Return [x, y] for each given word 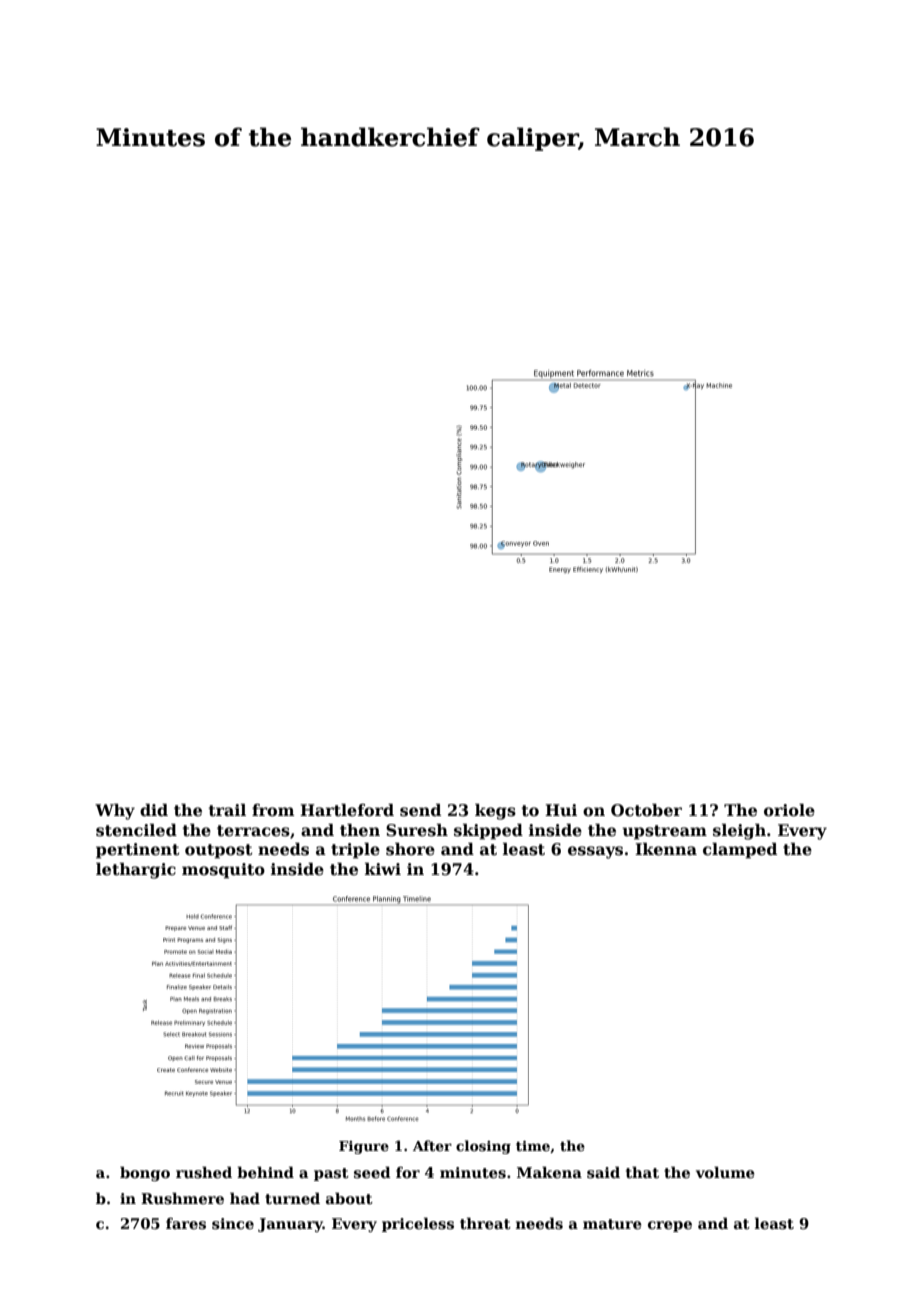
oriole [789, 810]
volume [725, 1172]
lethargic [136, 871]
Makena [549, 1172]
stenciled [136, 830]
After [432, 1145]
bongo [145, 1173]
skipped [488, 832]
